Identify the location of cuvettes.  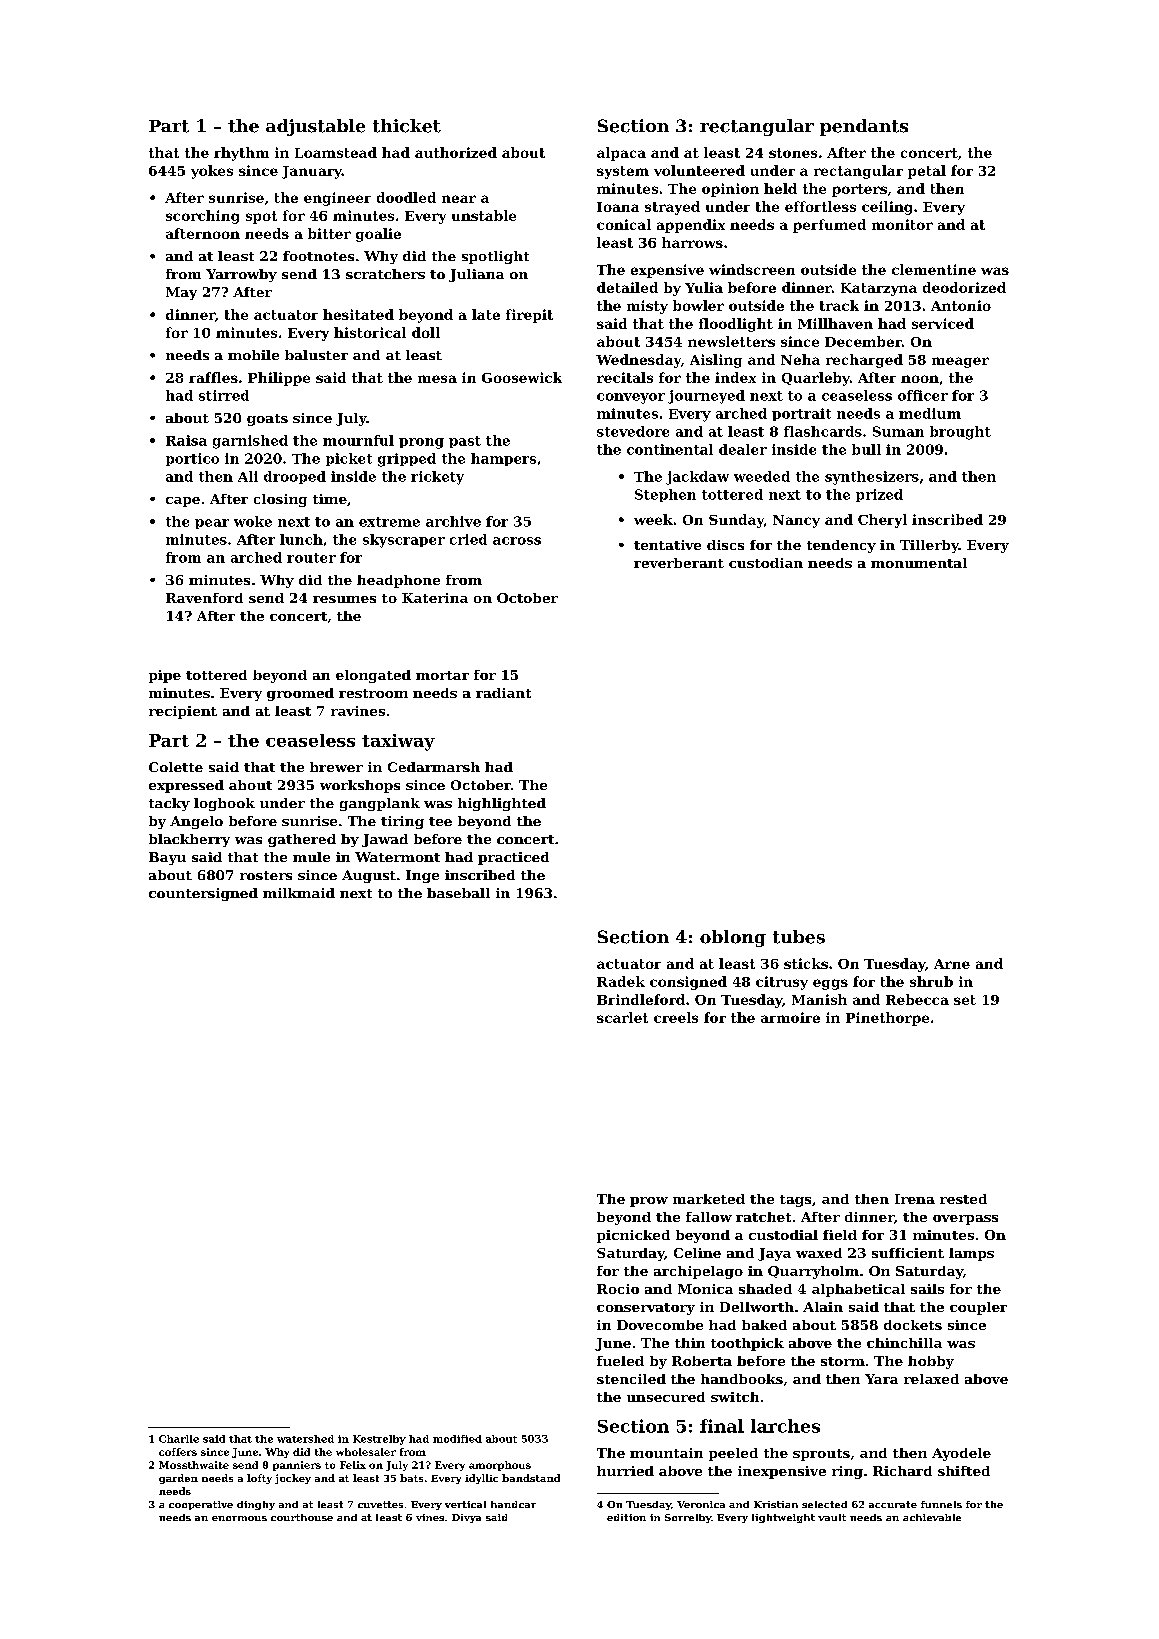
(380, 1504).
